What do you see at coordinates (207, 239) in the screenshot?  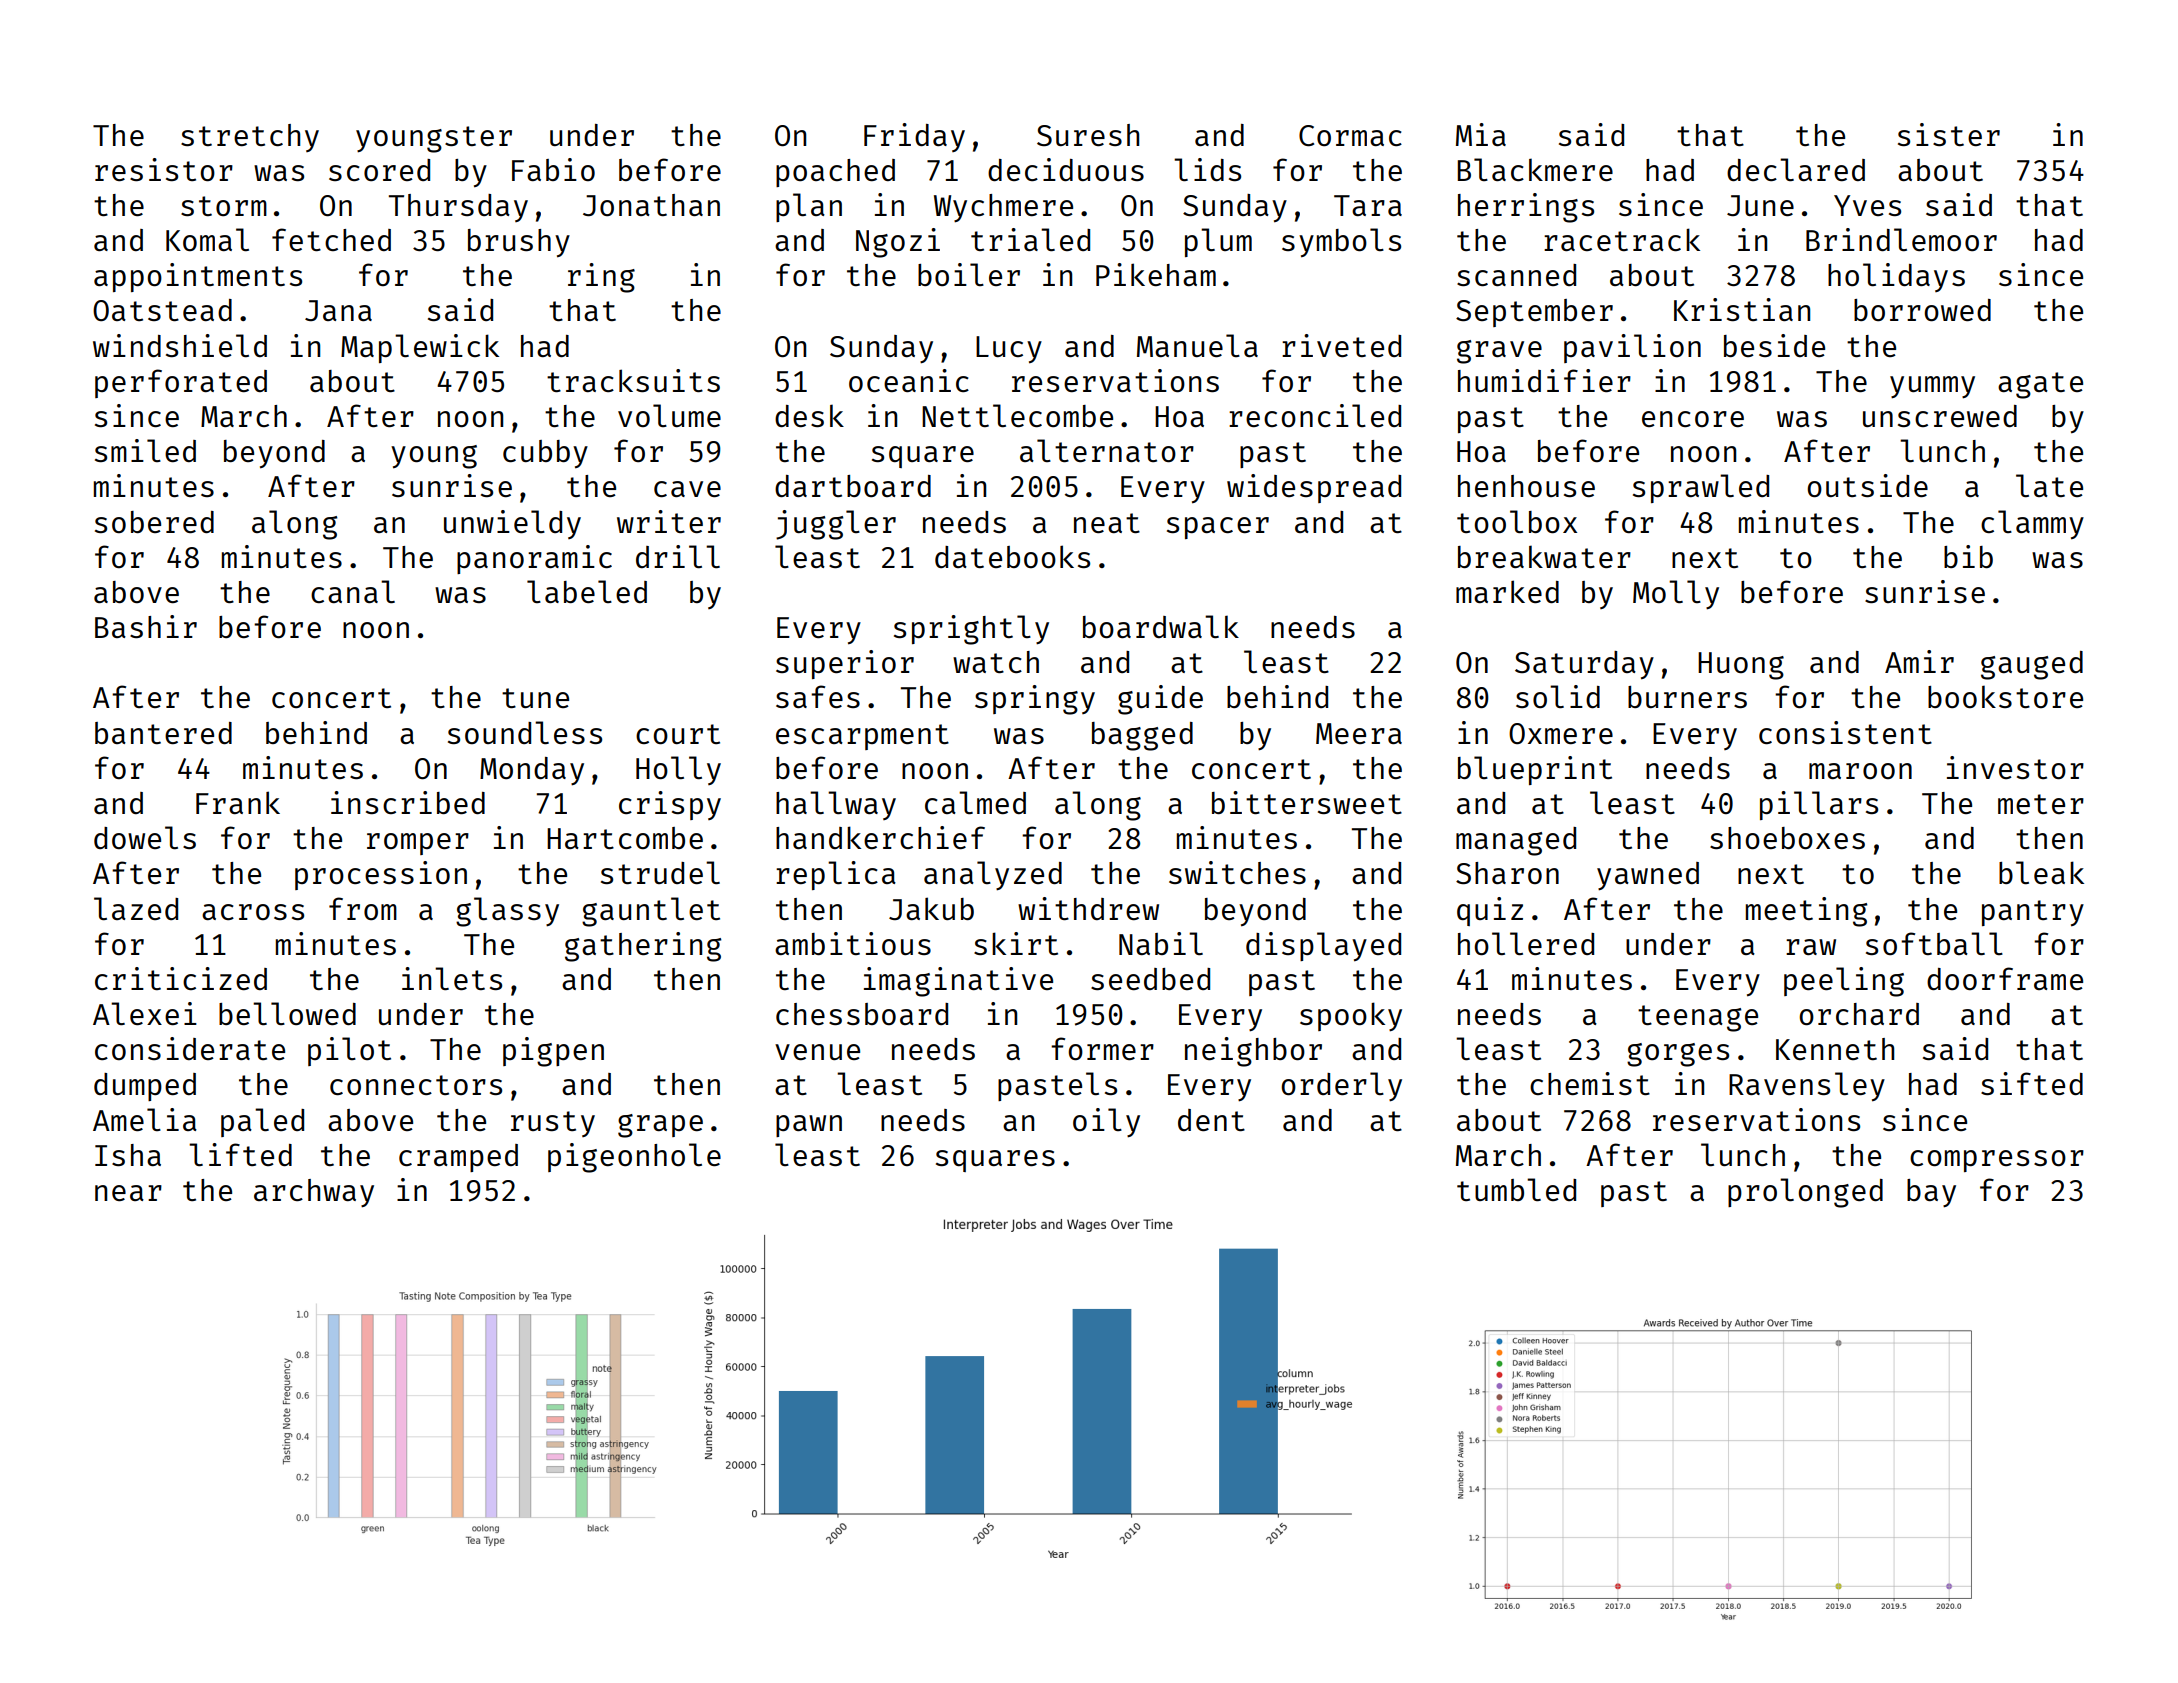 I see `Komal` at bounding box center [207, 239].
